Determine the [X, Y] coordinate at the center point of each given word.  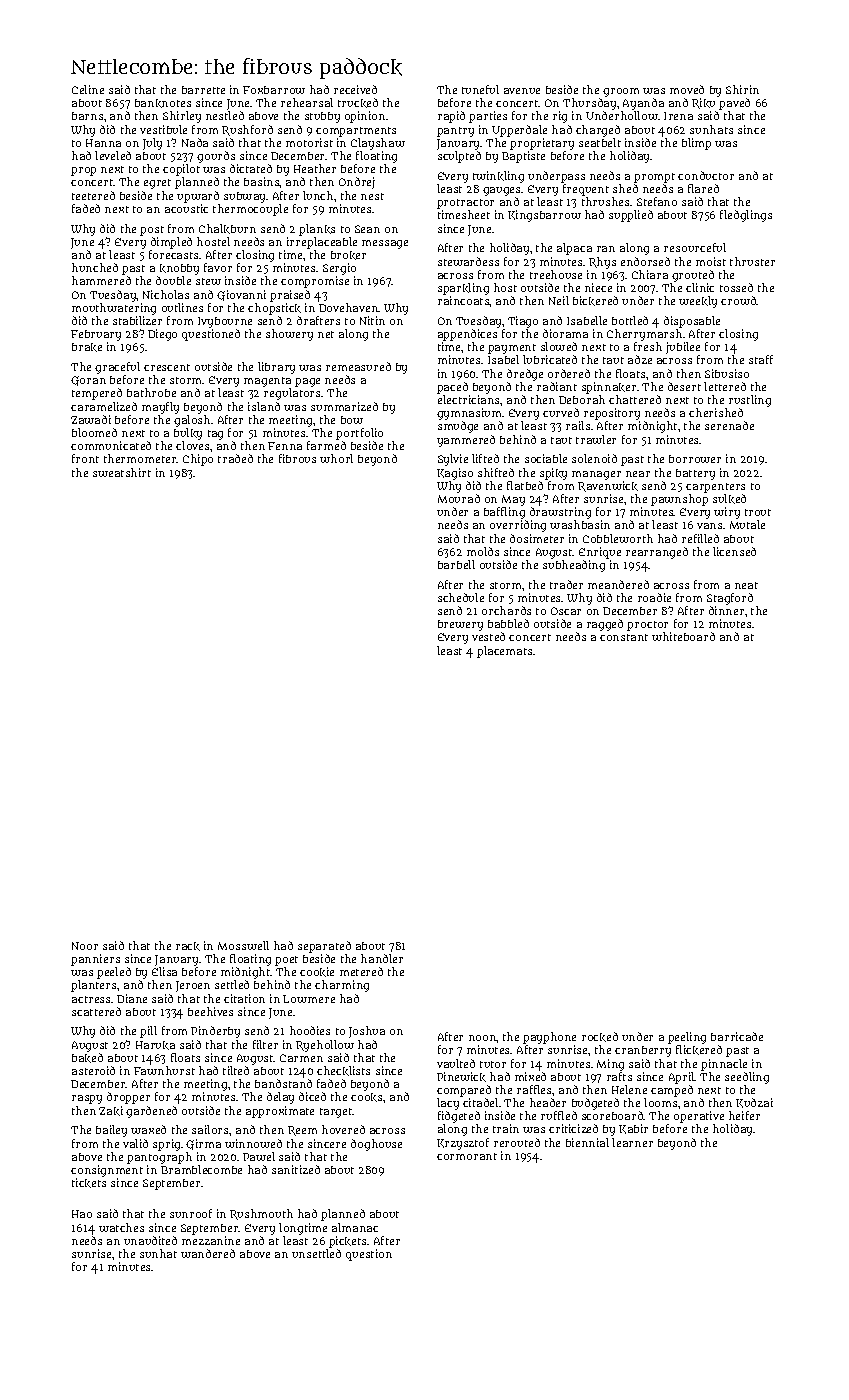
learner [632, 1142]
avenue [522, 91]
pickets [348, 1242]
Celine [88, 89]
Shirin [742, 89]
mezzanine [211, 1240]
